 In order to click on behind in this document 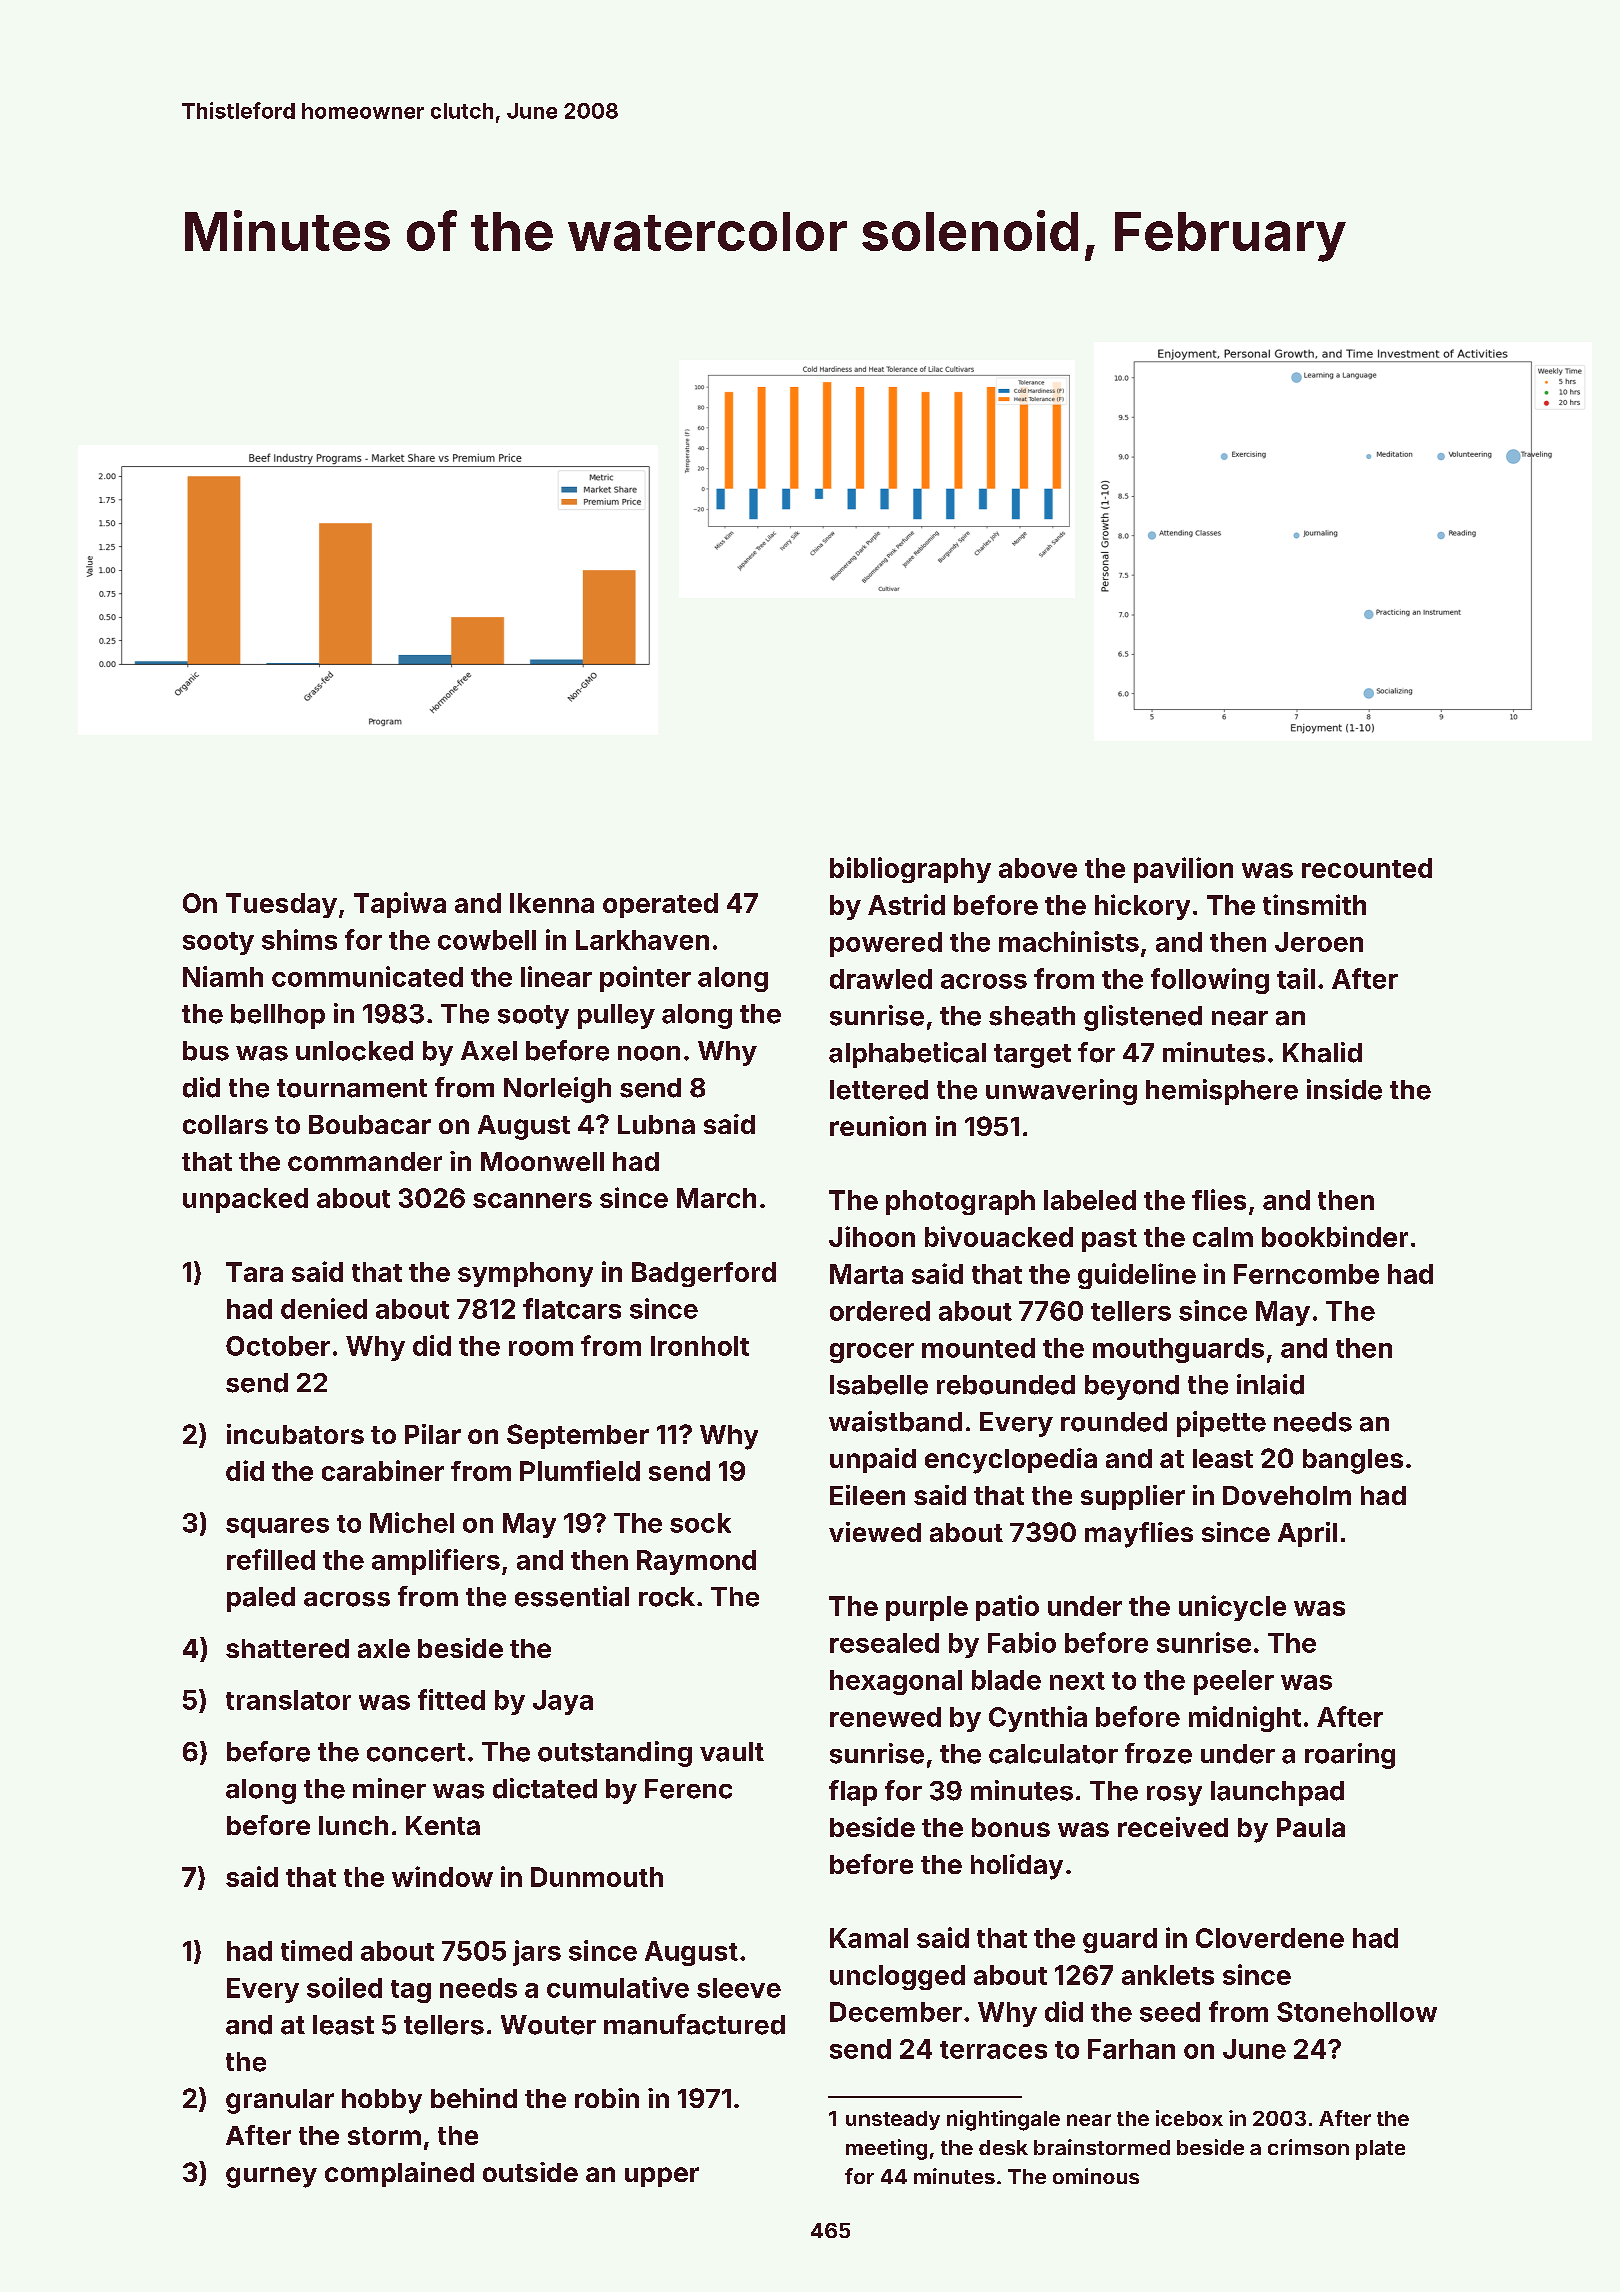, I will do `click(474, 2098)`.
